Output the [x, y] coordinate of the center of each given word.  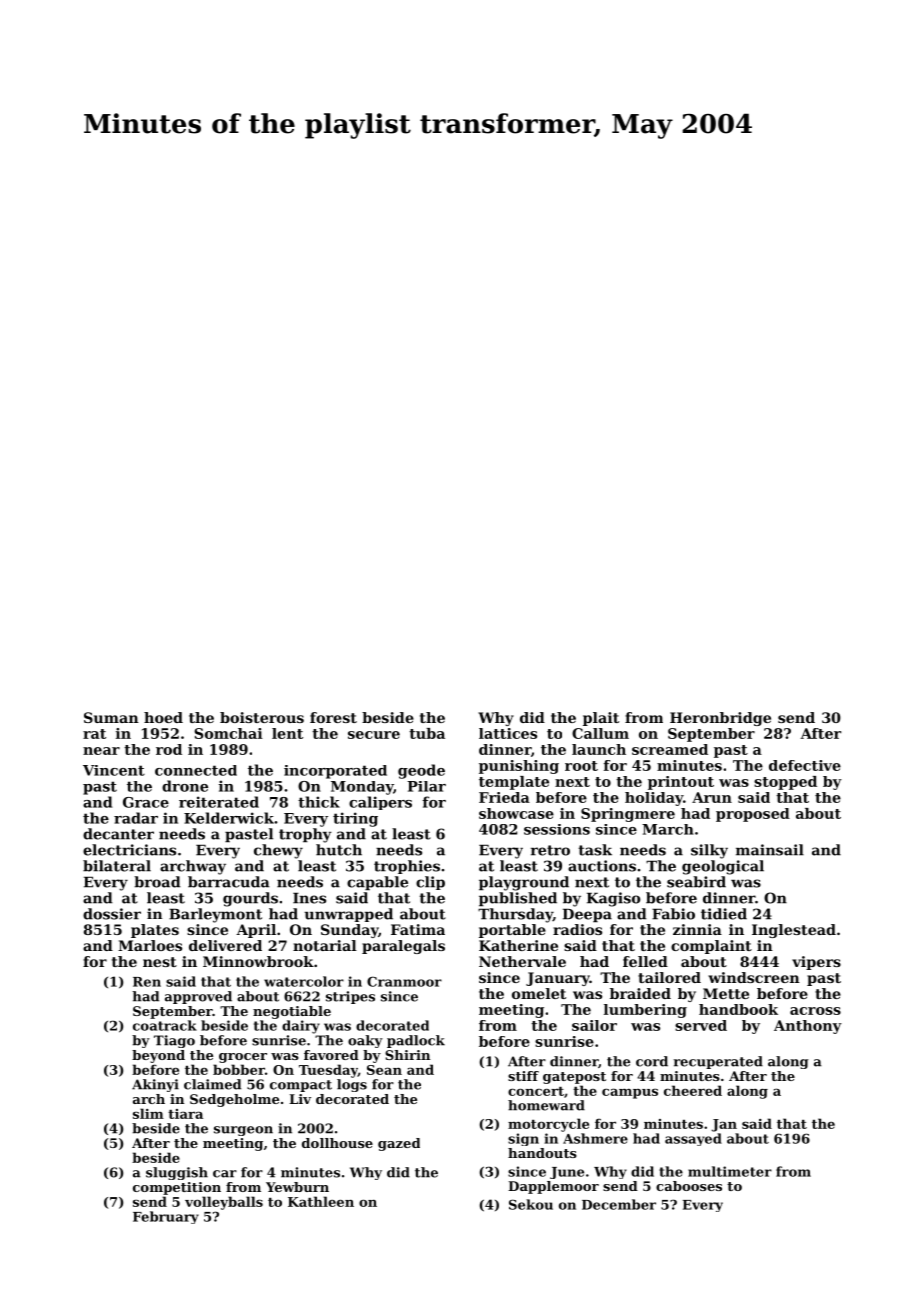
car [225, 1174]
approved [198, 997]
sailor [594, 1025]
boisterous [262, 717]
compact [301, 1086]
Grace [146, 802]
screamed [670, 749]
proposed [753, 815]
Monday [362, 788]
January [558, 979]
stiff [523, 1076]
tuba [427, 733]
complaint [711, 947]
